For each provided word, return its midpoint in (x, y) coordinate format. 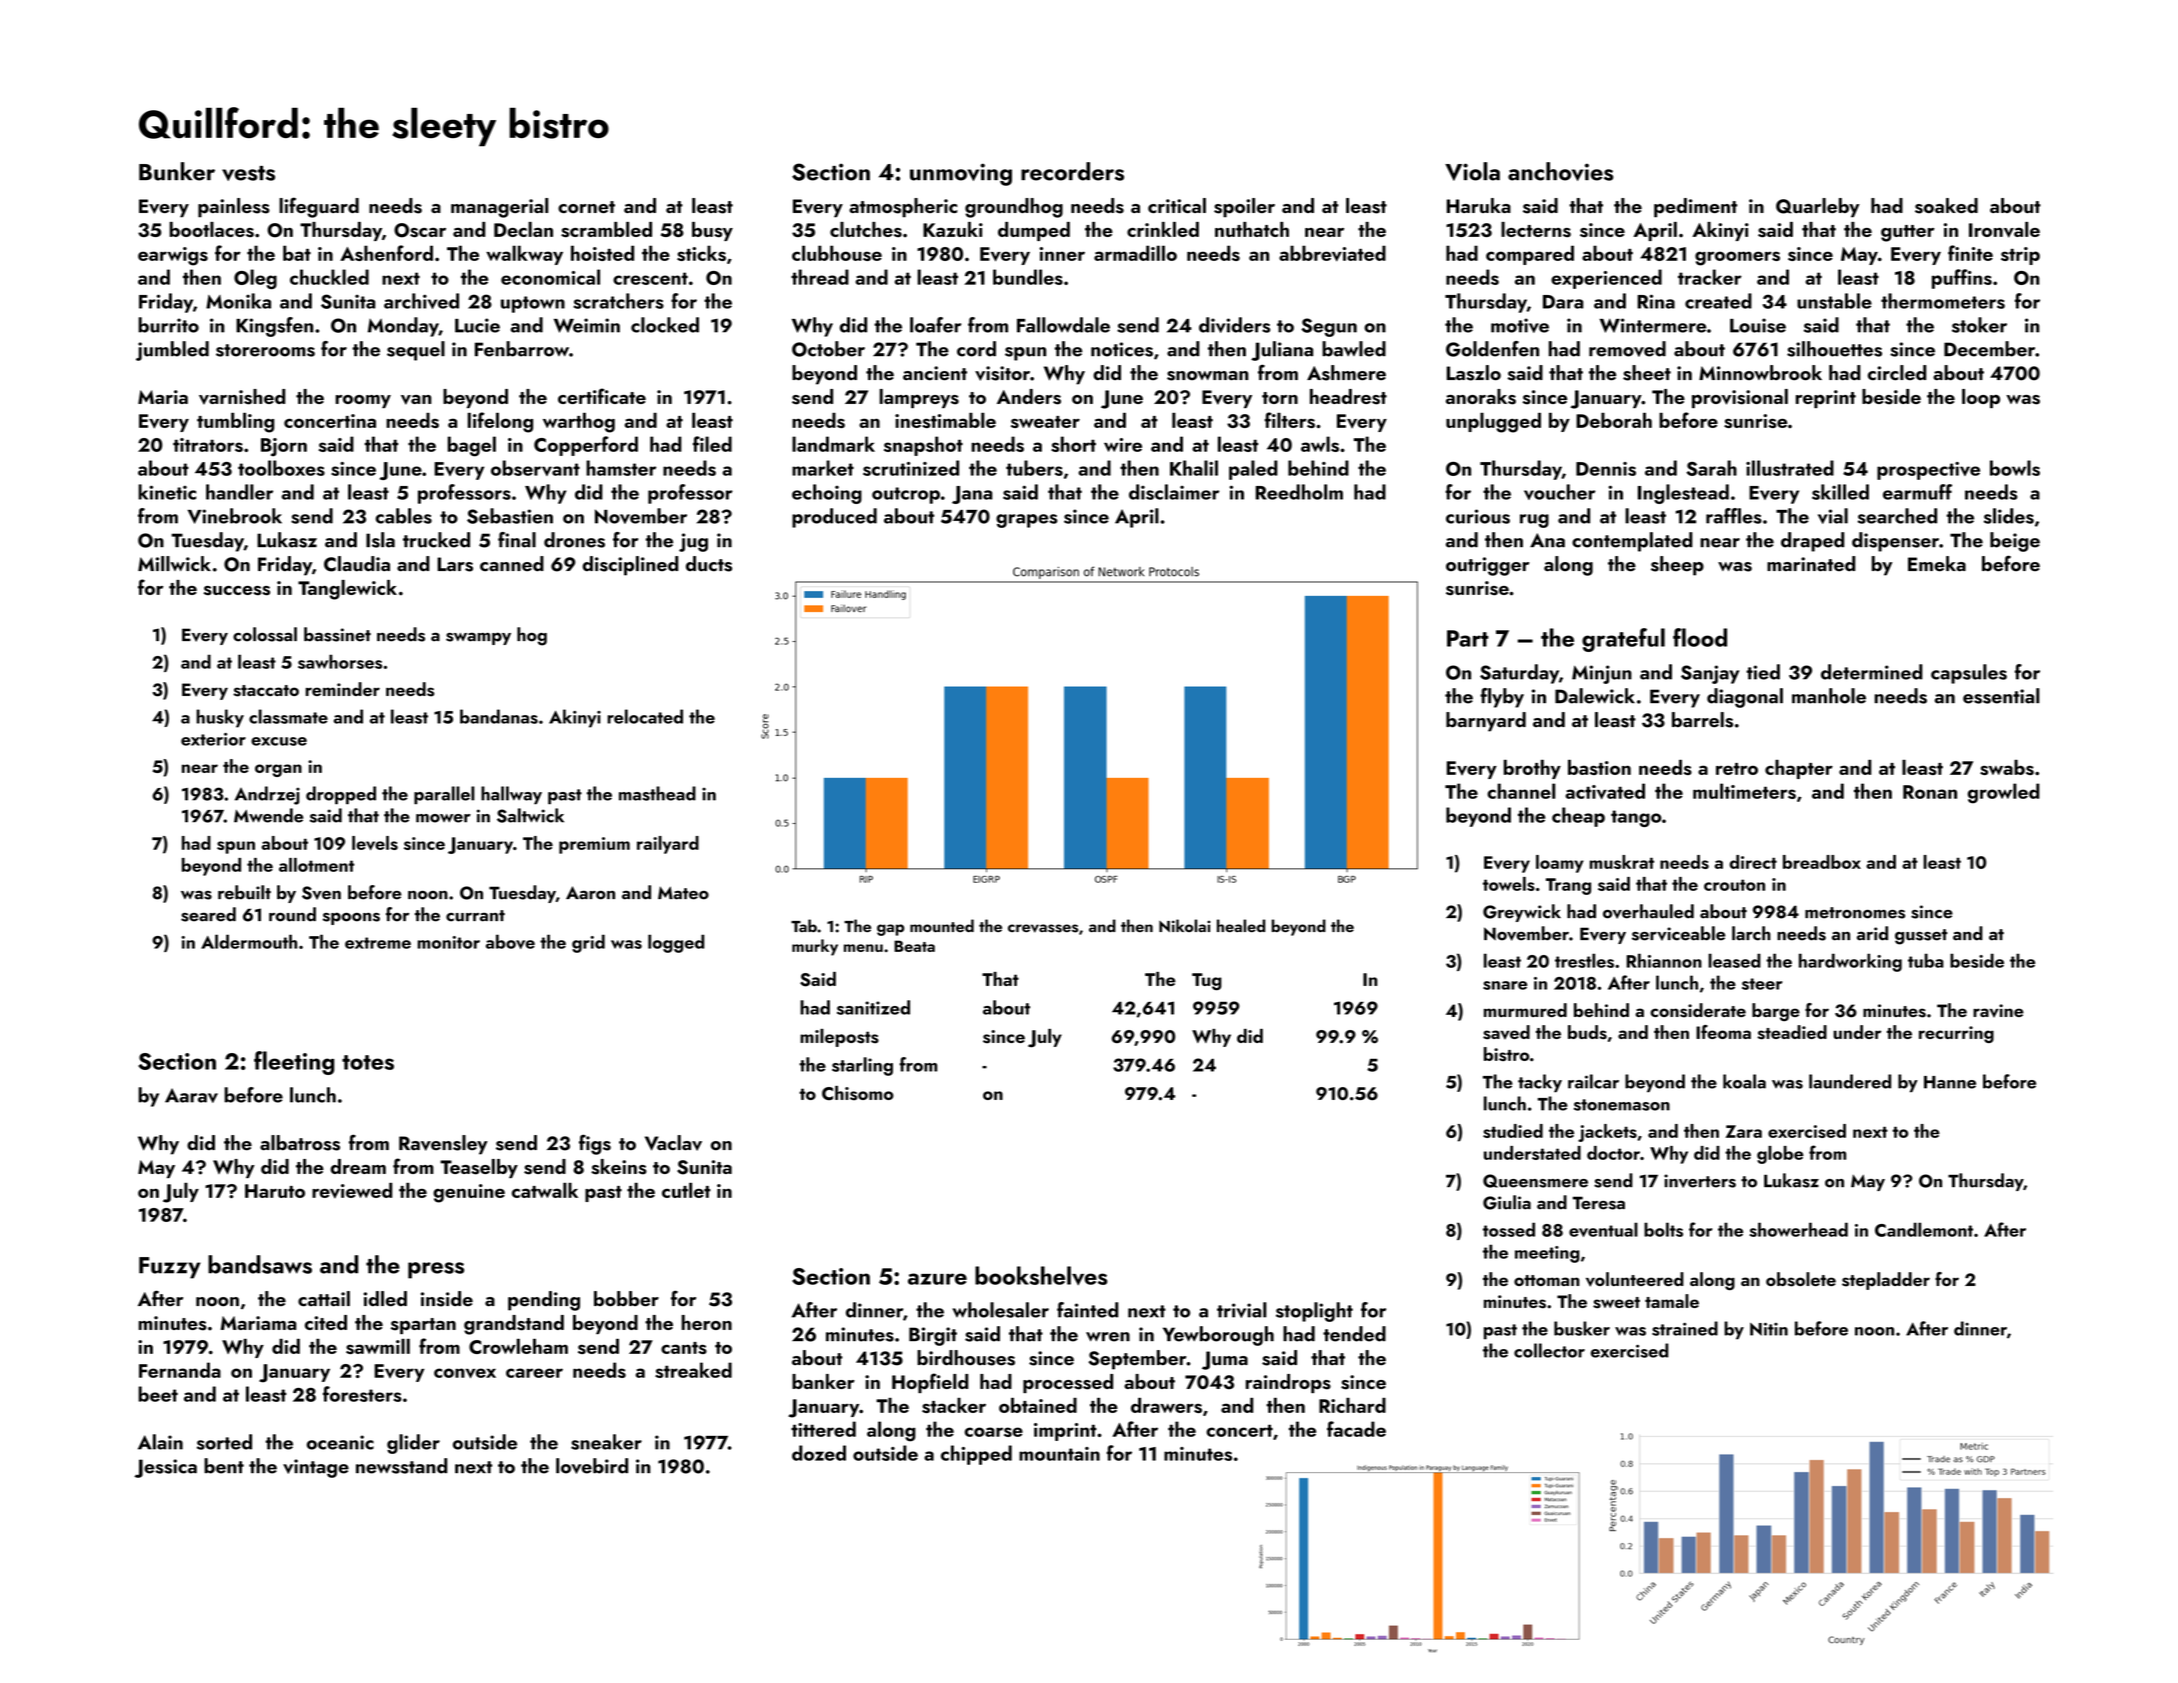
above (510, 941)
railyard (668, 845)
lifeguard (319, 207)
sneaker (606, 1442)
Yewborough (1218, 1336)
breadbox (1822, 862)
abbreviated (1332, 253)
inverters (1700, 1181)
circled (1897, 373)
